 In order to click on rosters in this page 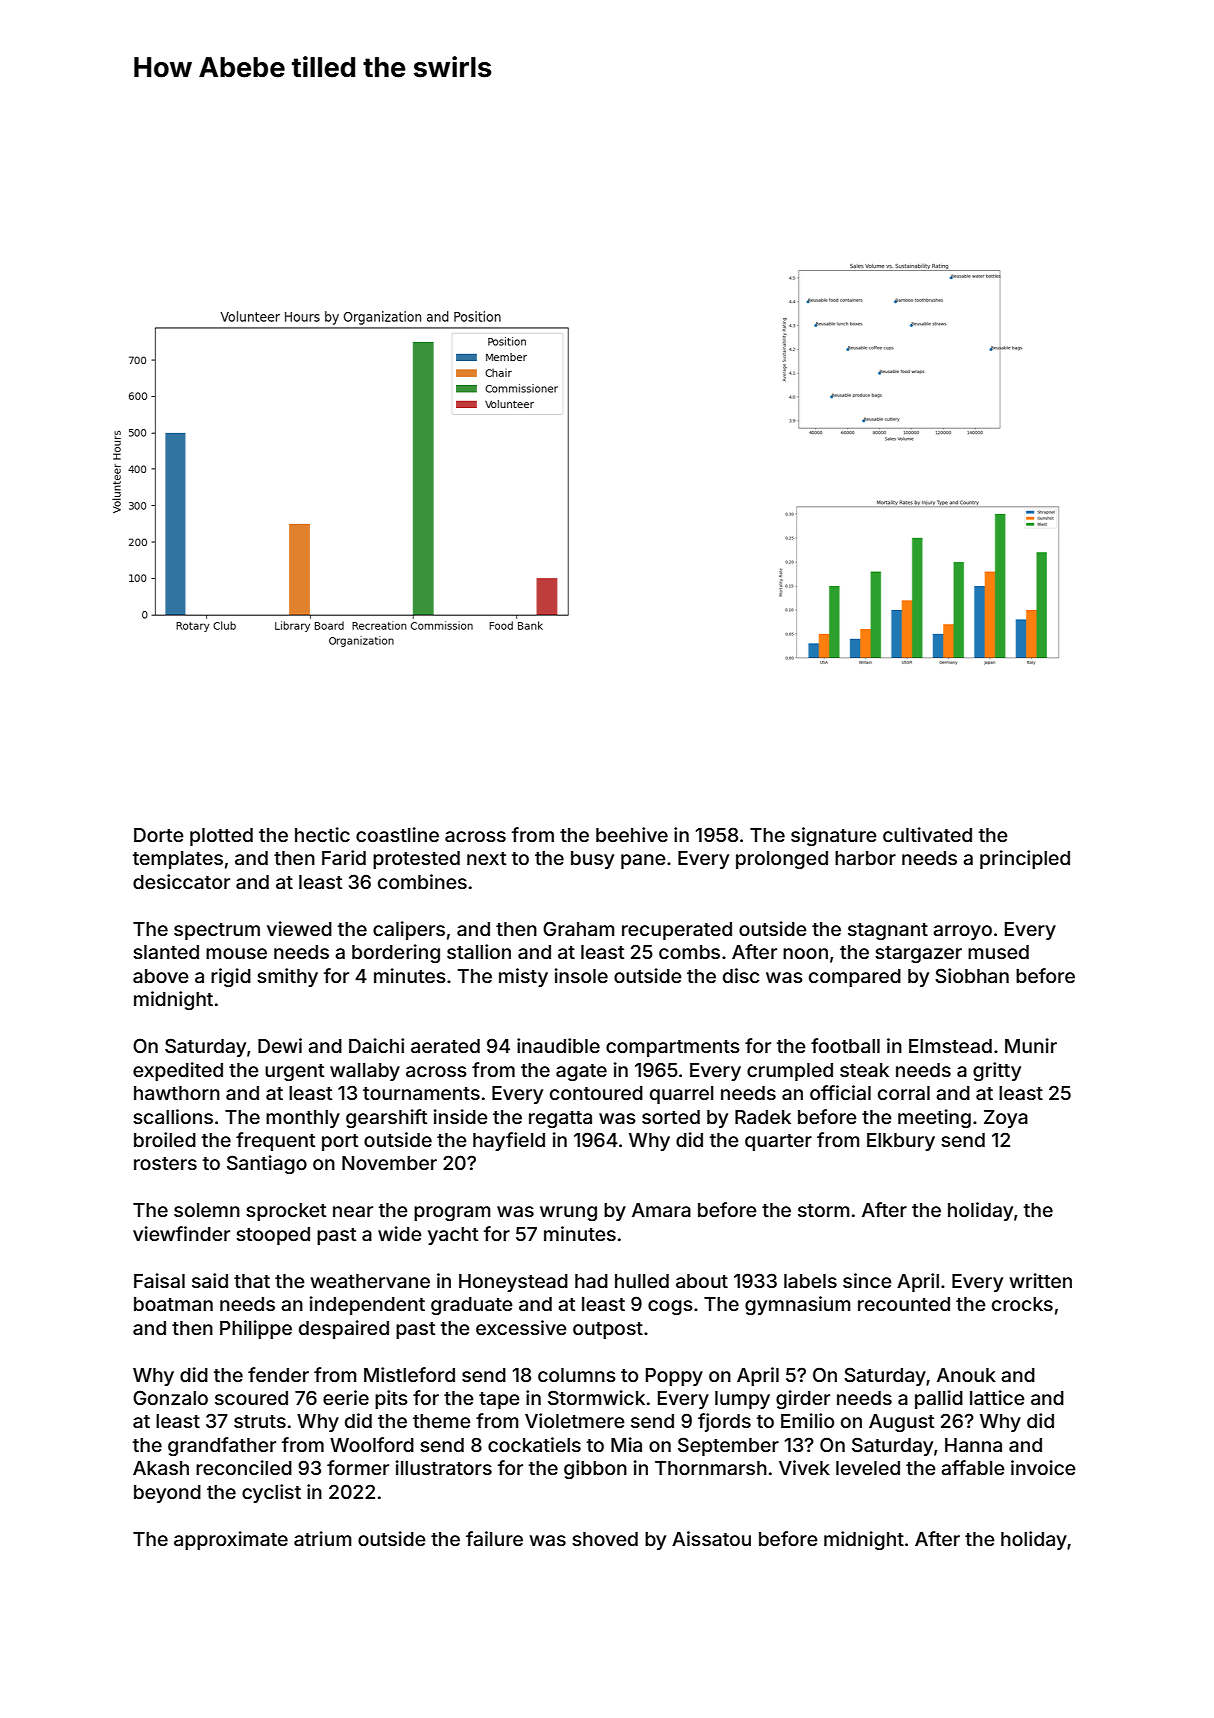, I will do `click(165, 1163)`.
